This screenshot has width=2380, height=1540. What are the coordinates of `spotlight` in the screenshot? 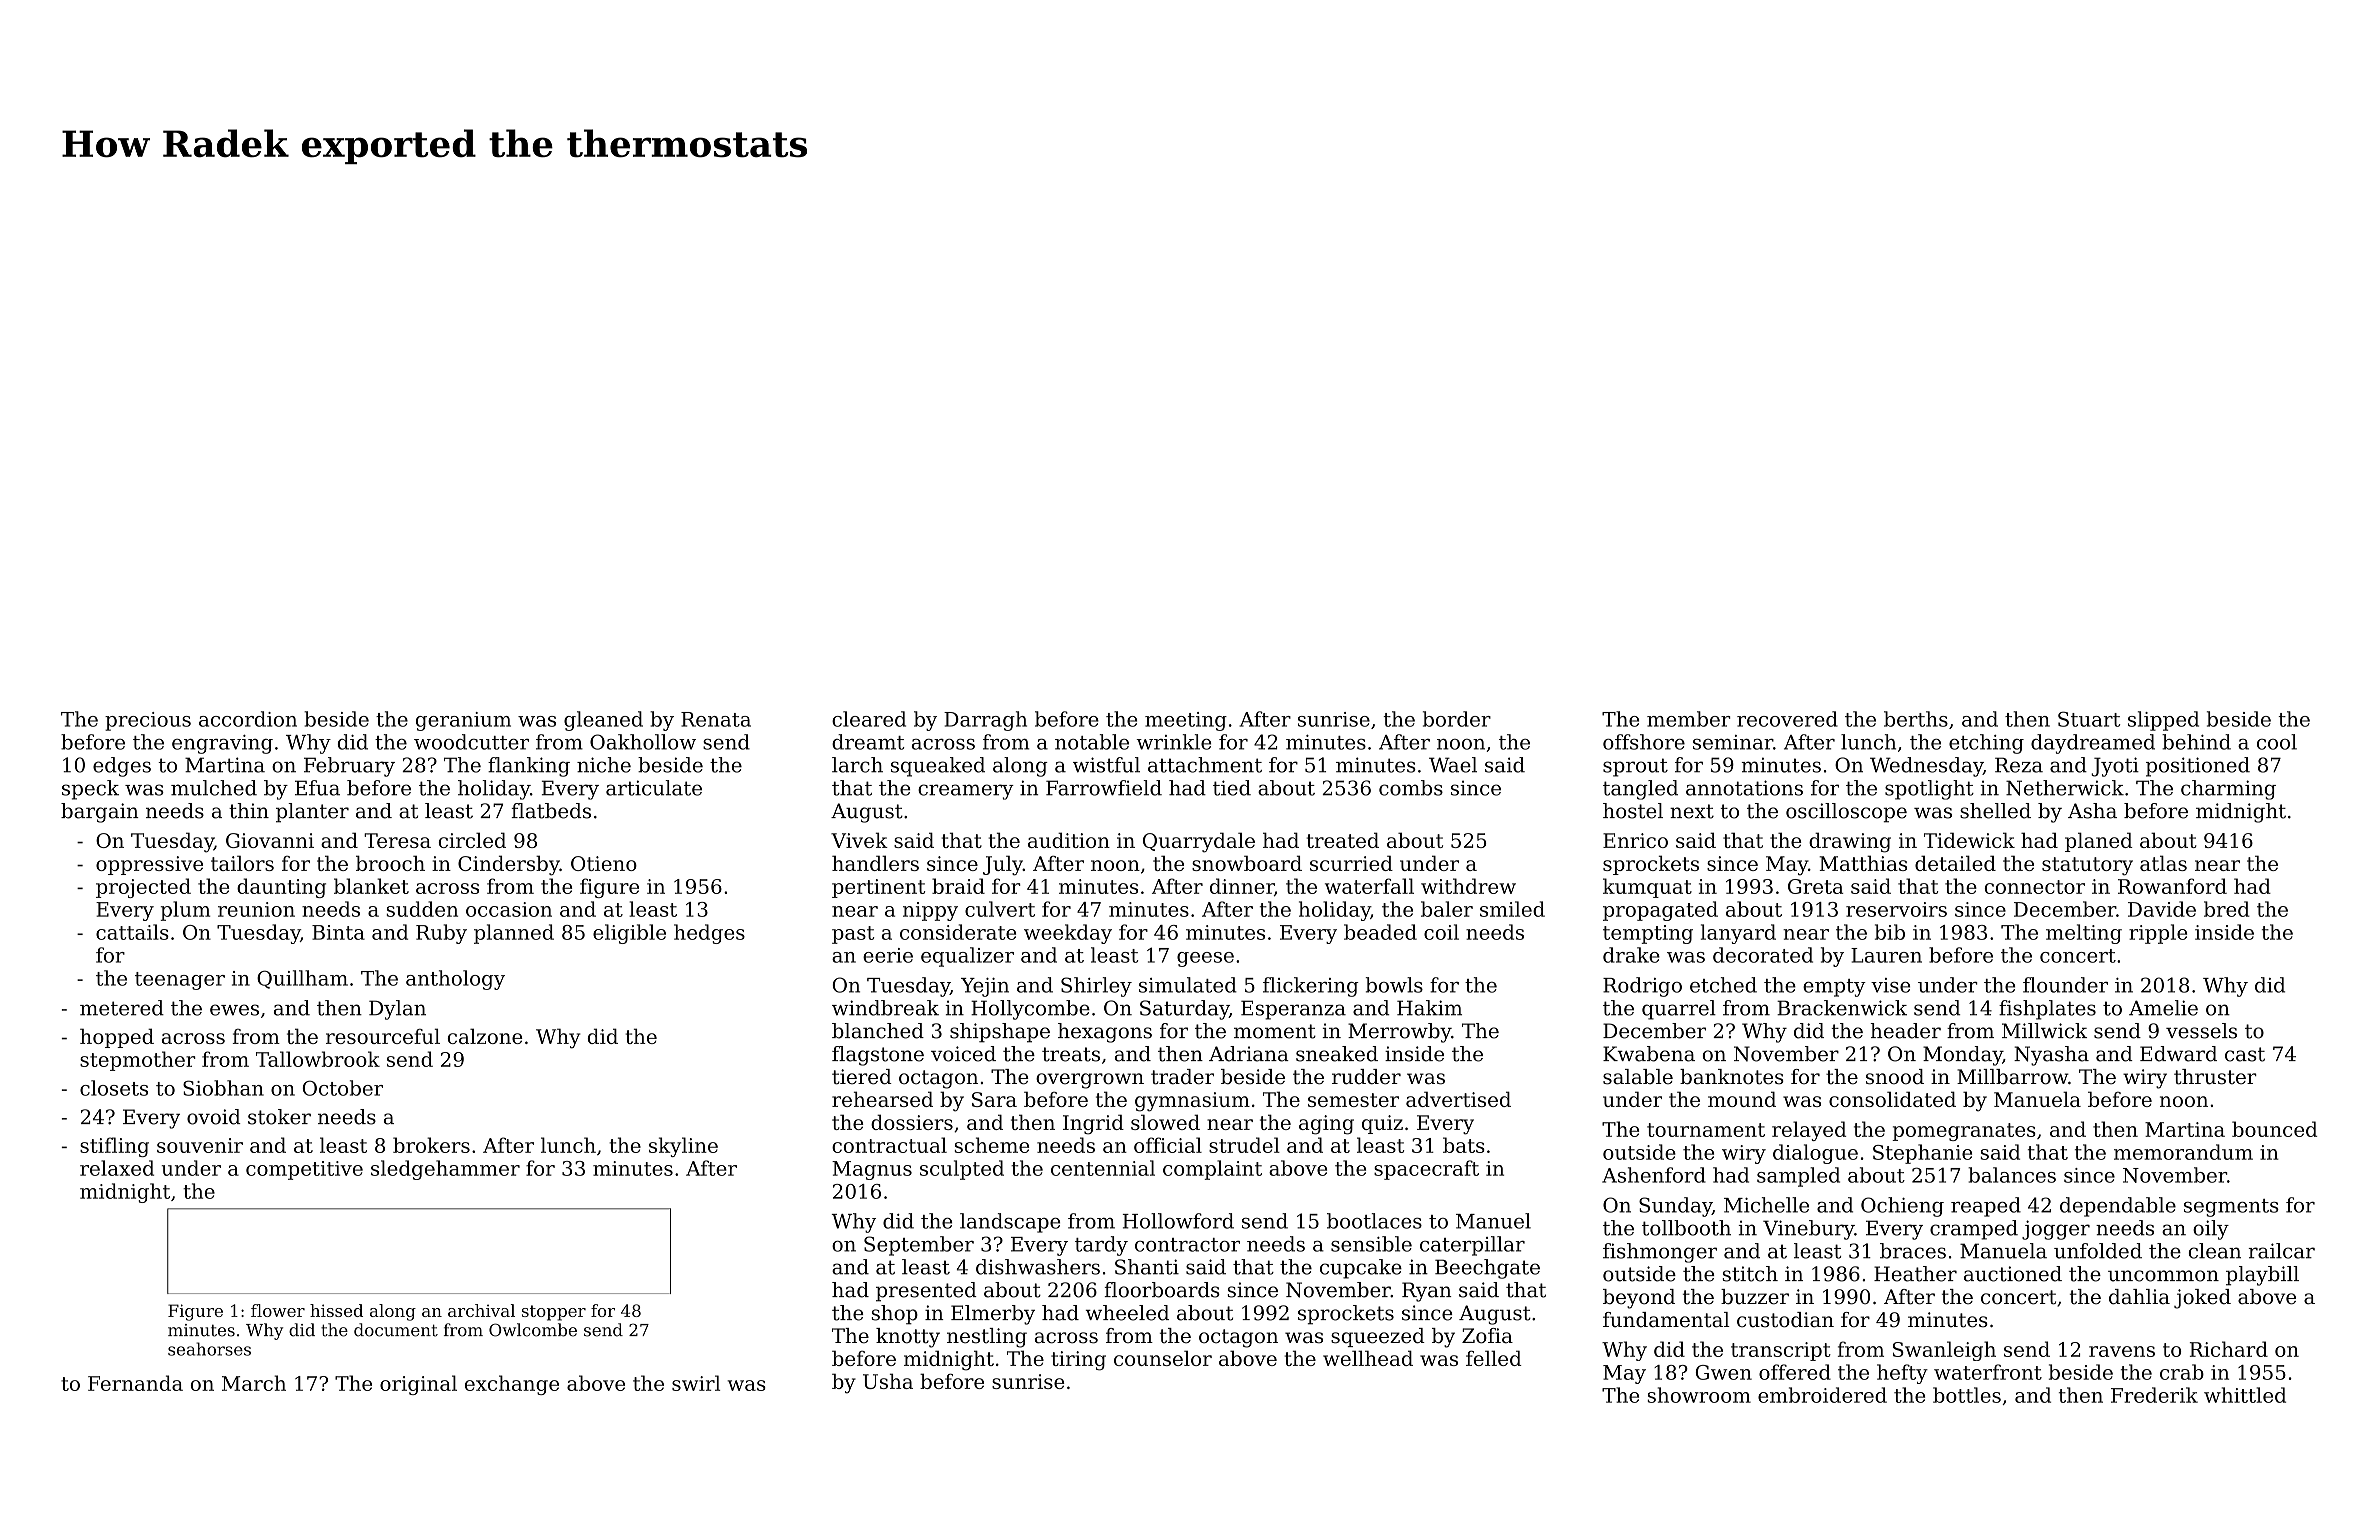 It's located at (1929, 790).
